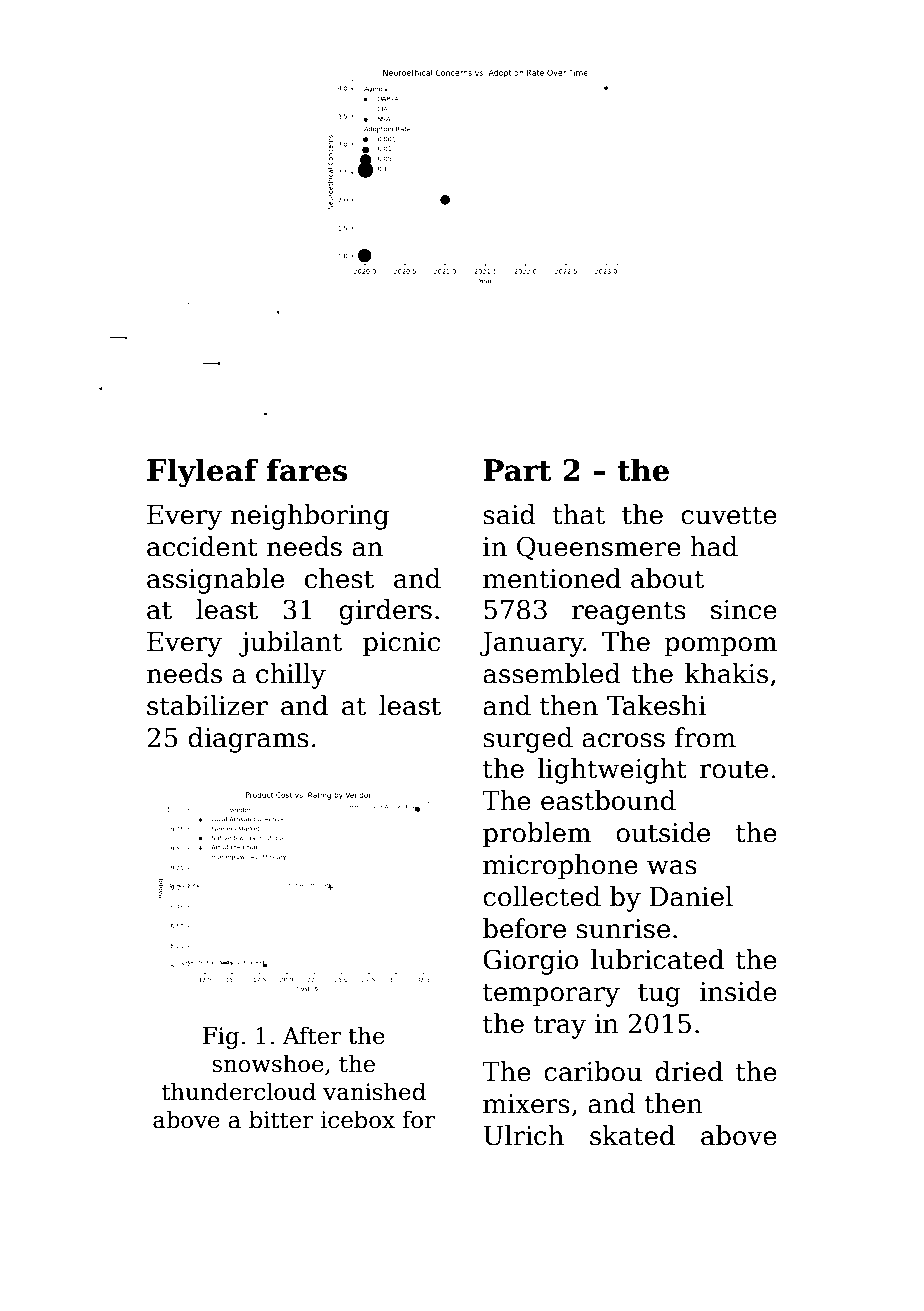 This screenshot has height=1311, width=924. Describe the element at coordinates (215, 581) in the screenshot. I see `assignable` at that location.
